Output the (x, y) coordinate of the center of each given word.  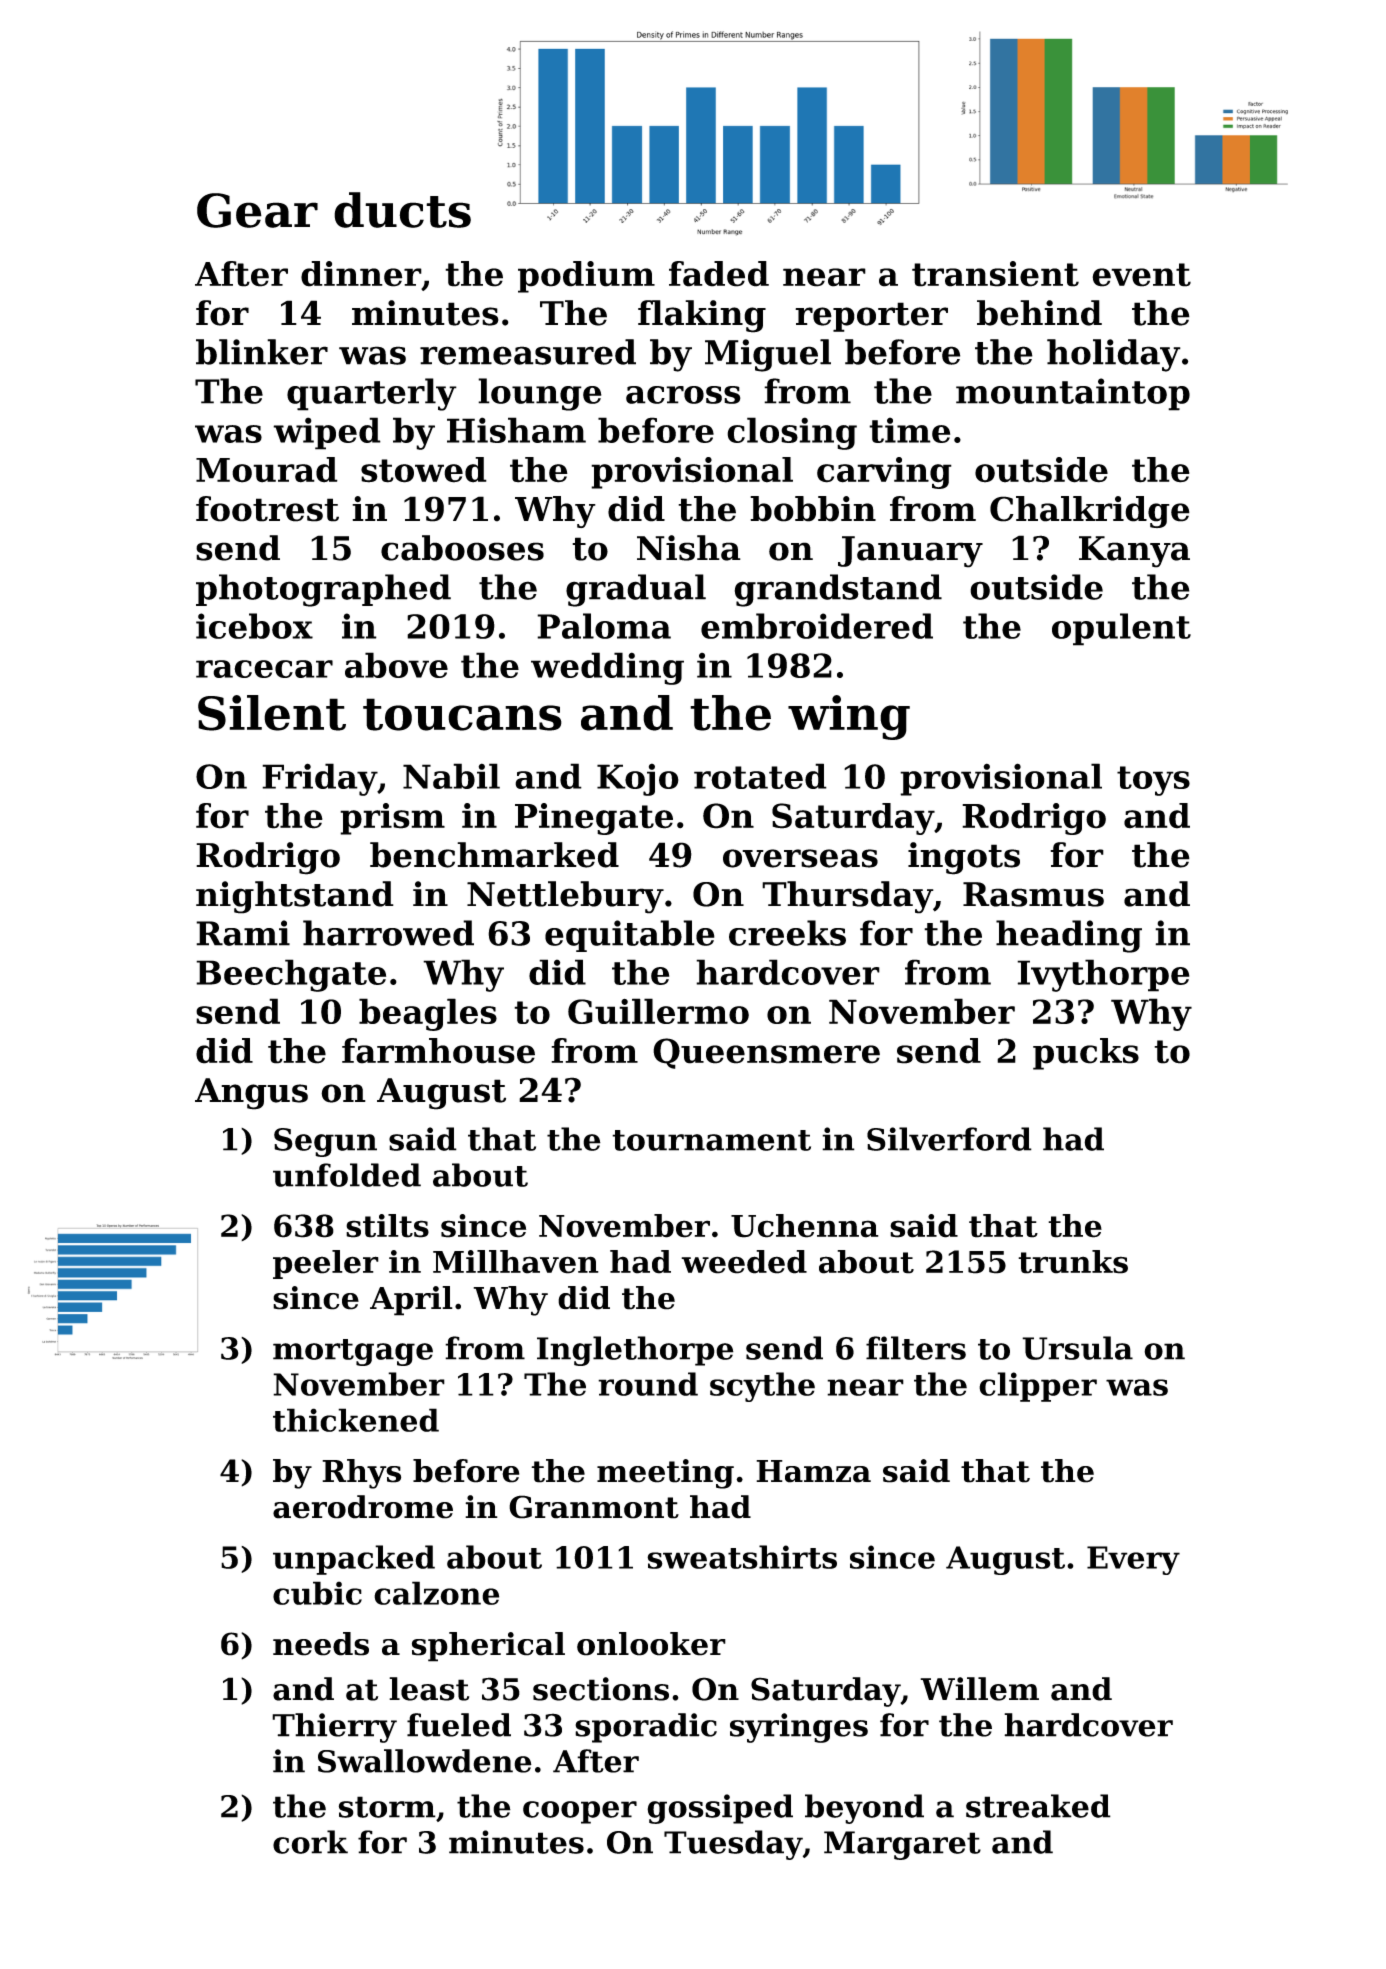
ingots (964, 858)
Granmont (594, 1507)
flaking (702, 316)
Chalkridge (1090, 512)
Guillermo (658, 1011)
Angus (251, 1094)
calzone (436, 1593)
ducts (402, 210)
